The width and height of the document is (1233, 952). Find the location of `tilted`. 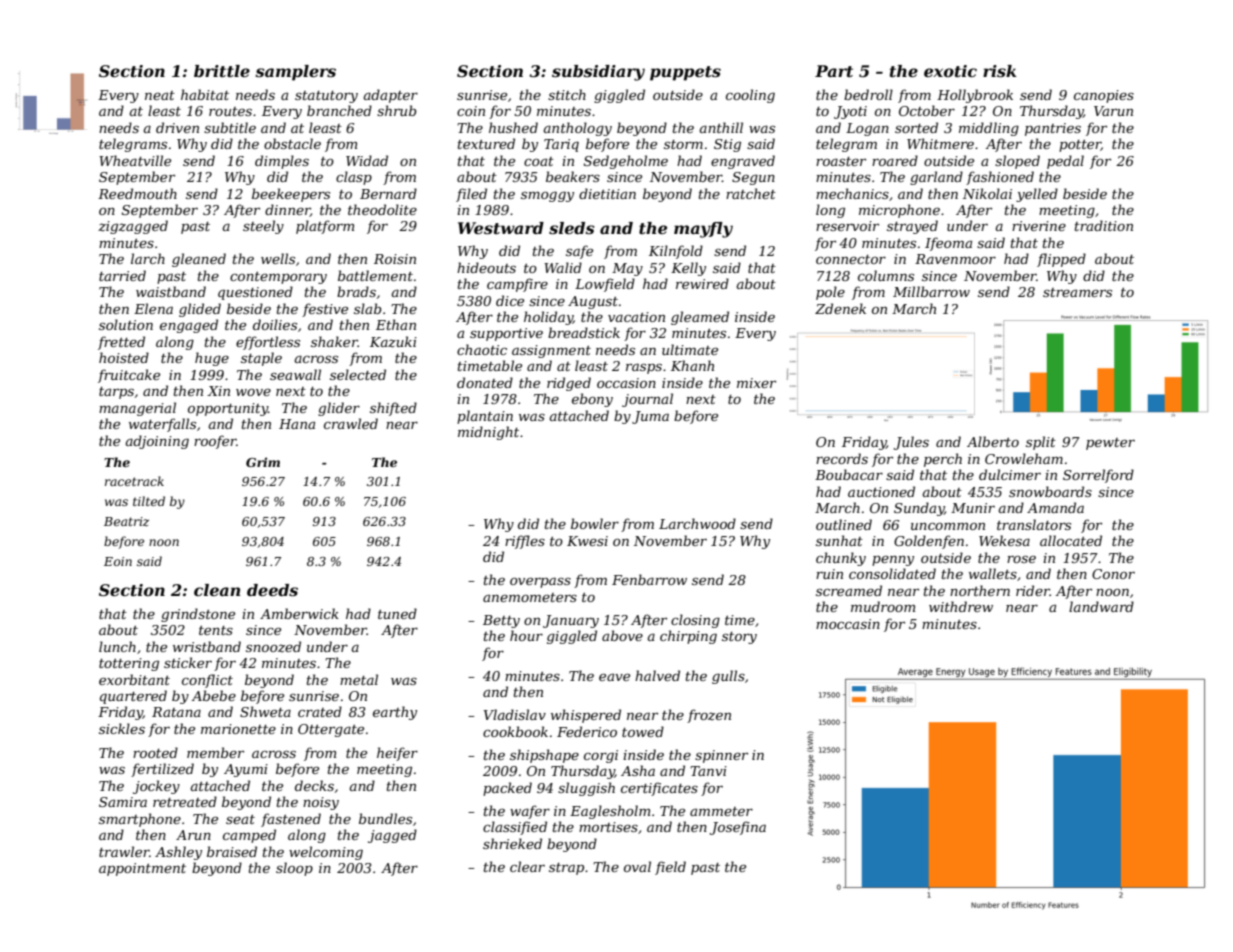

tilted is located at coordinates (149, 501).
